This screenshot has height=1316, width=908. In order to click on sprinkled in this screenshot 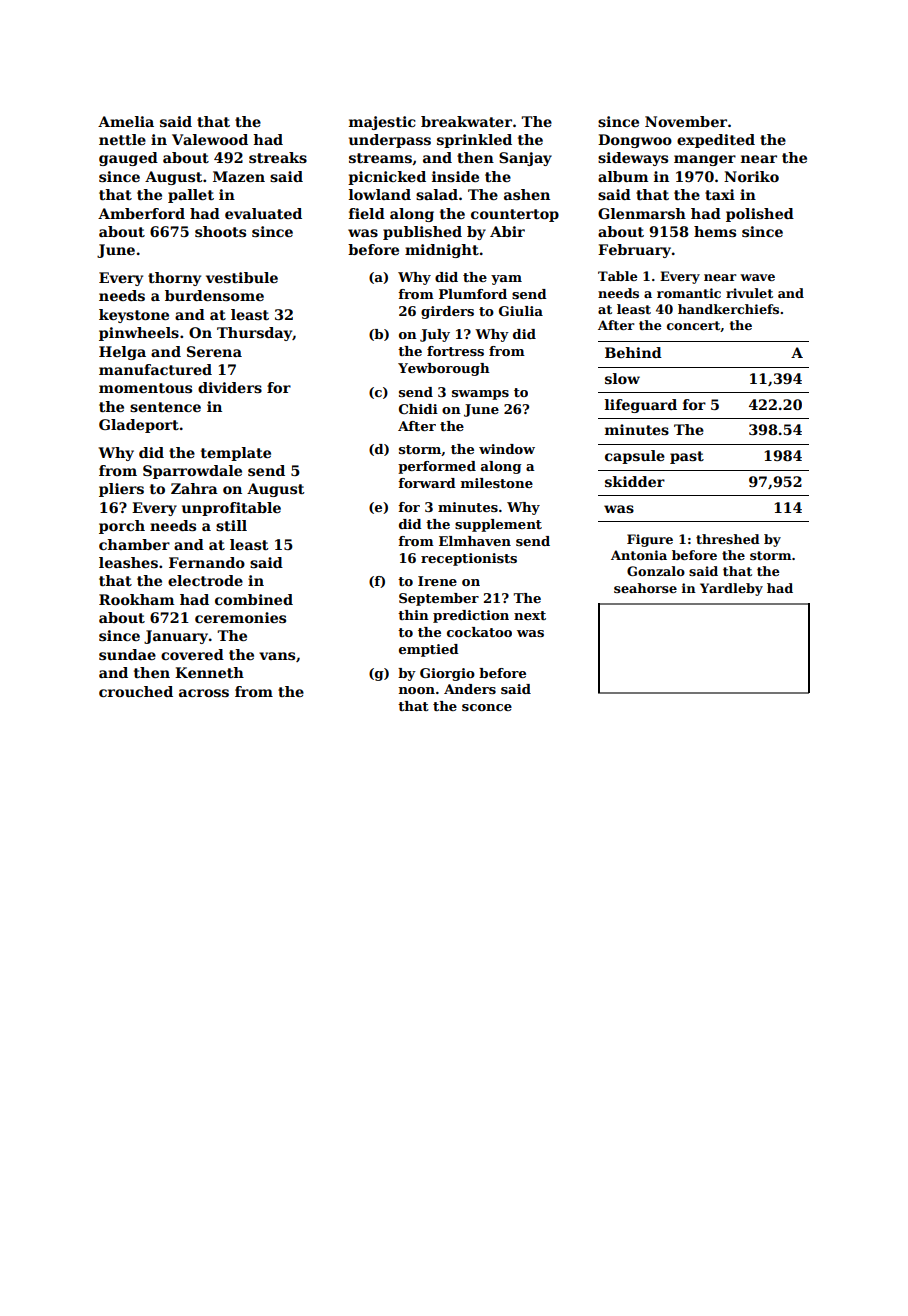, I will do `click(474, 141)`.
